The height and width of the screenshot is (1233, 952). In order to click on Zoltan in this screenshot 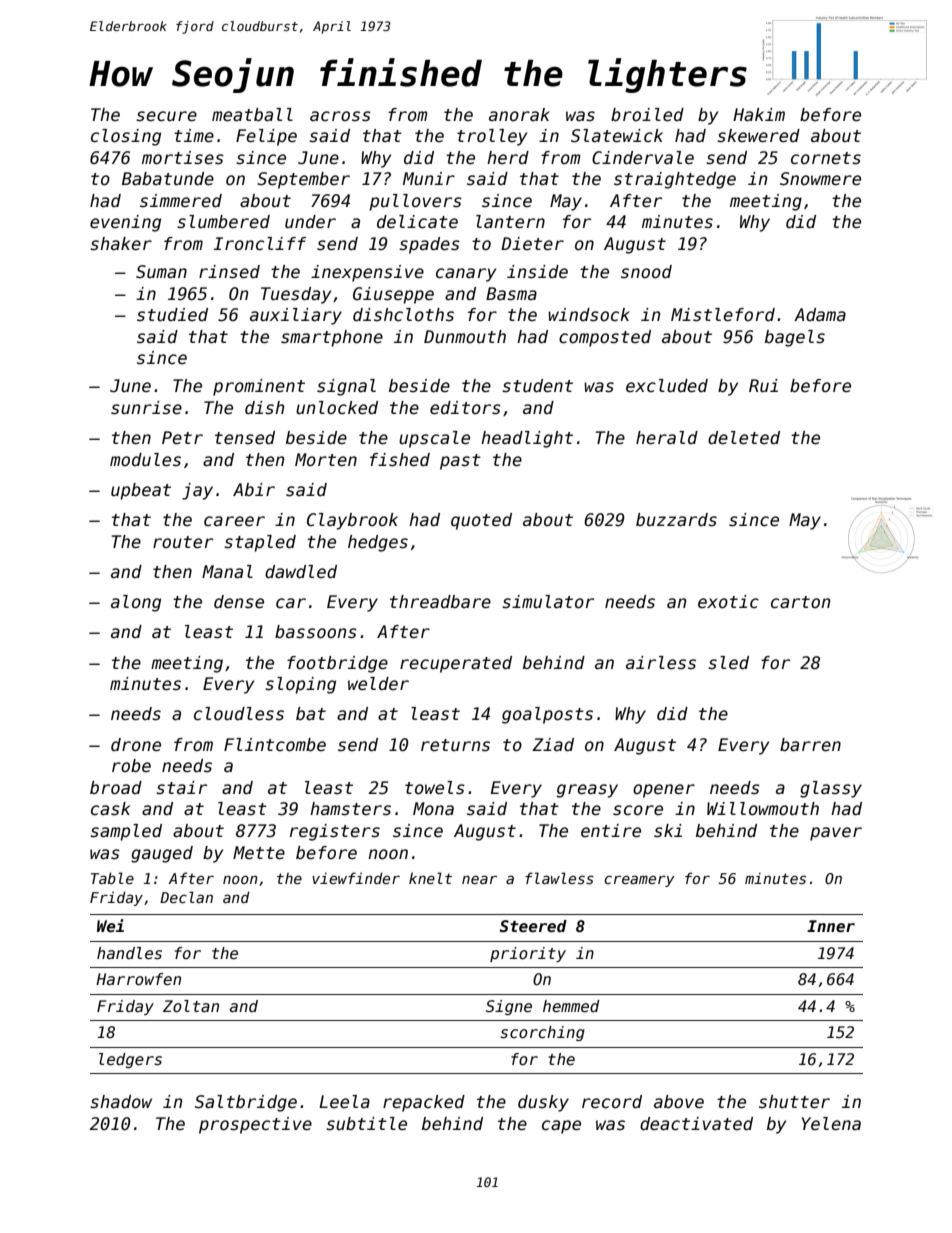, I will do `click(191, 1006)`.
